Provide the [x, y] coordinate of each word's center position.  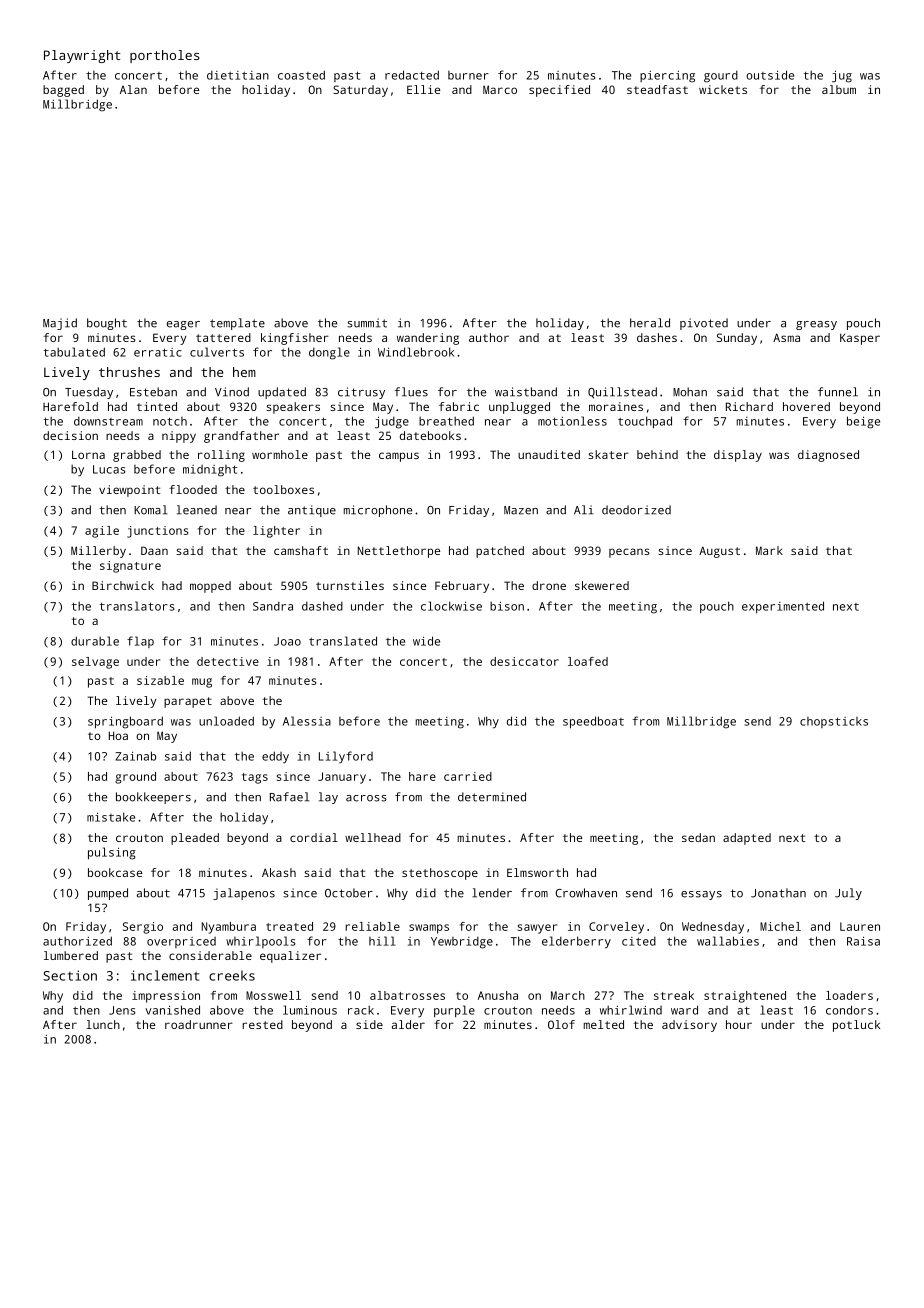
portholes [165, 56]
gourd [721, 77]
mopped [210, 587]
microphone [378, 511]
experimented [783, 607]
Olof [561, 1024]
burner [468, 75]
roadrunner [199, 1024]
